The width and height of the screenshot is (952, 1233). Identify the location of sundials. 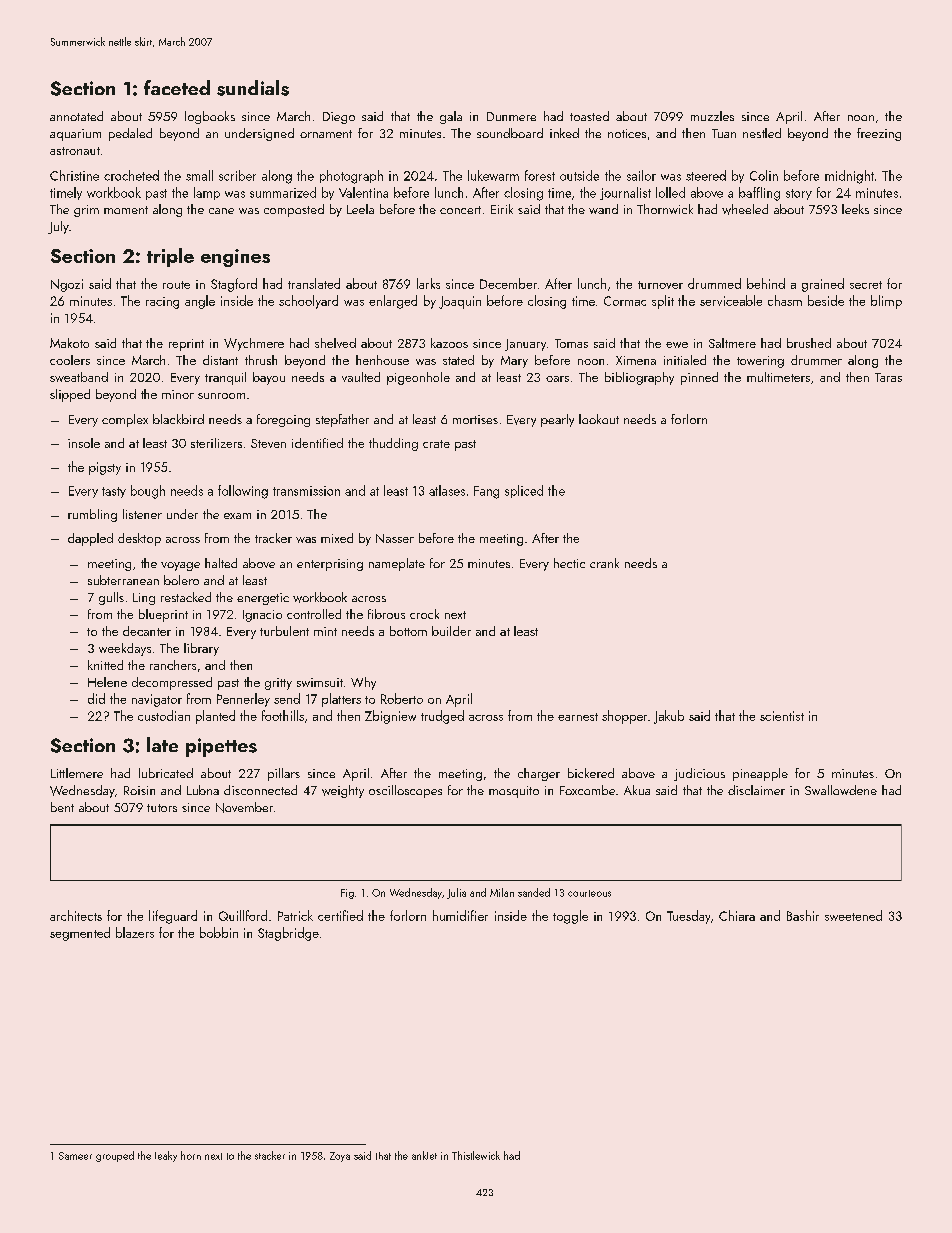
(253, 88).
